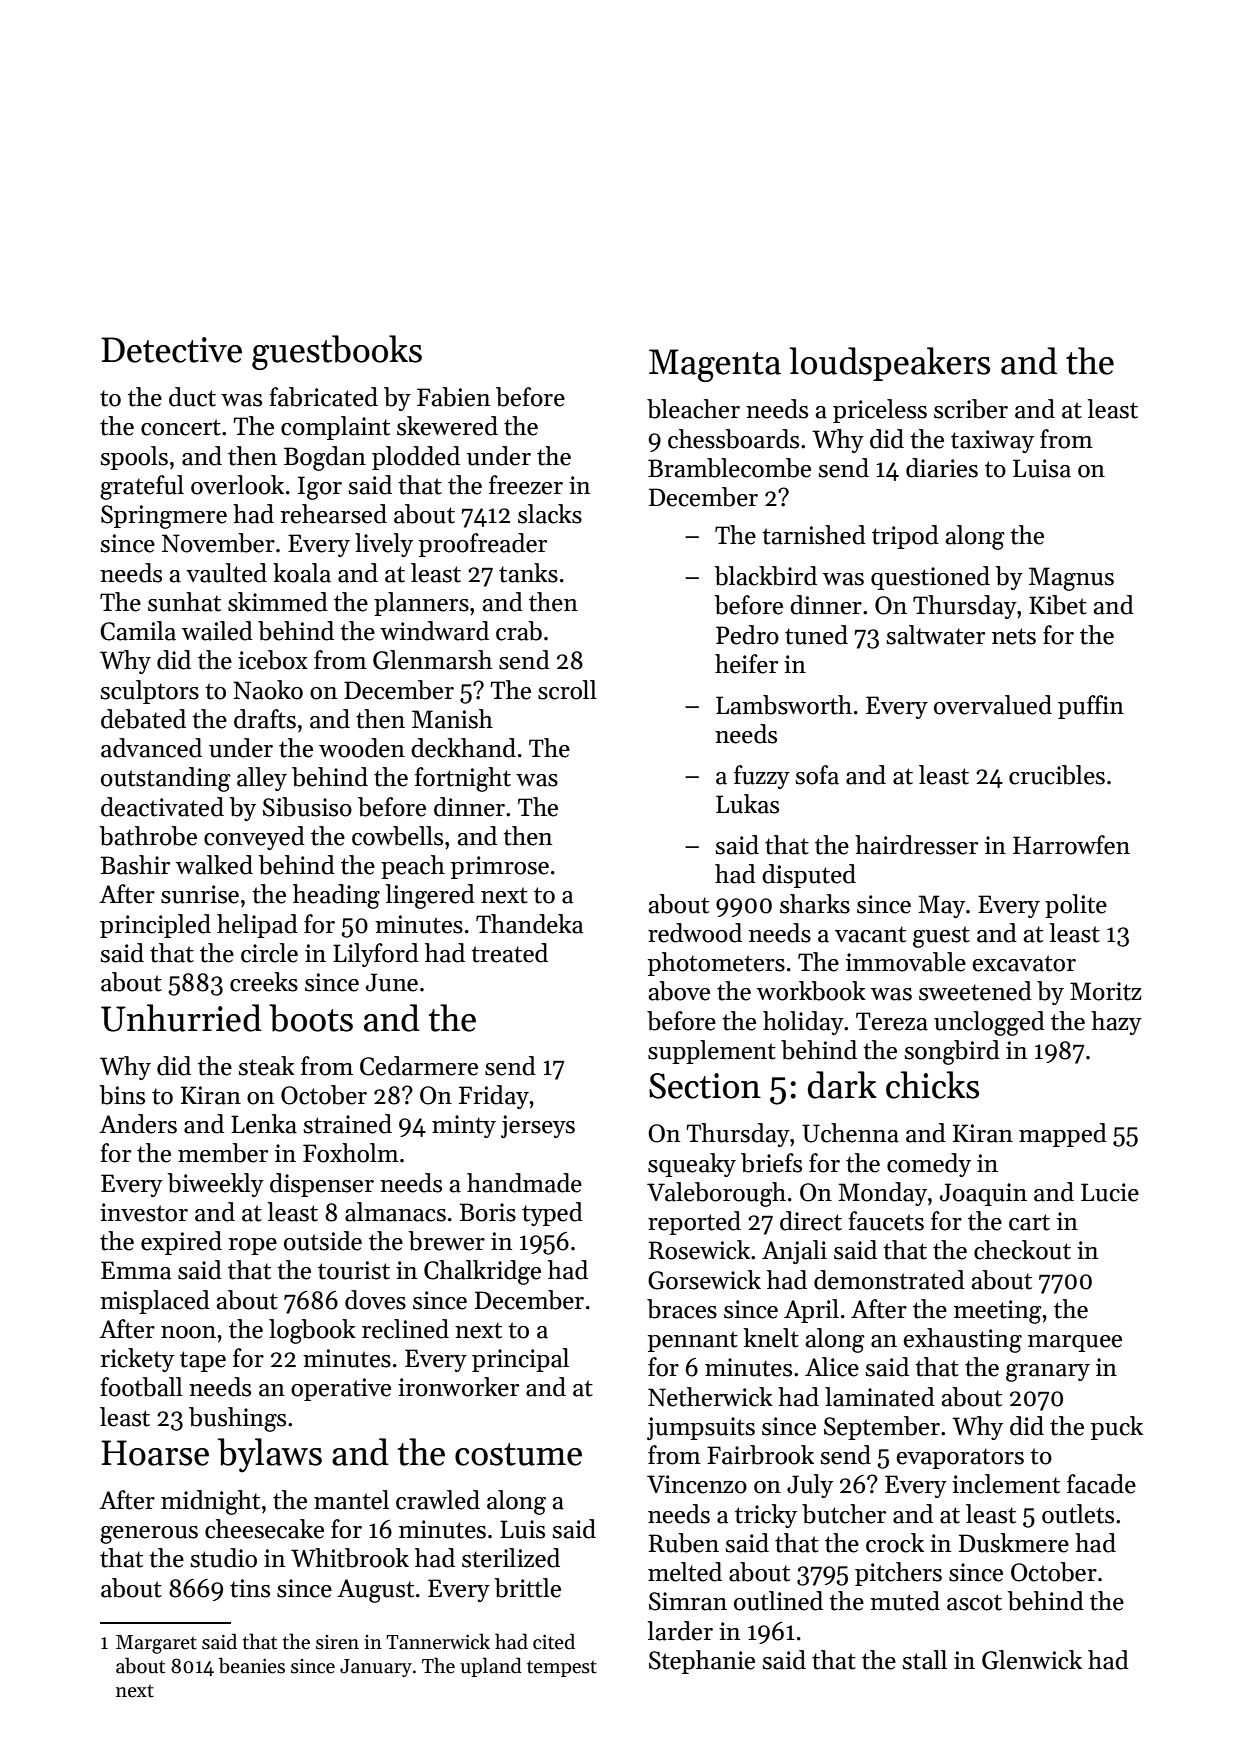 The image size is (1245, 1761). What do you see at coordinates (341, 1389) in the image?
I see `operative` at bounding box center [341, 1389].
